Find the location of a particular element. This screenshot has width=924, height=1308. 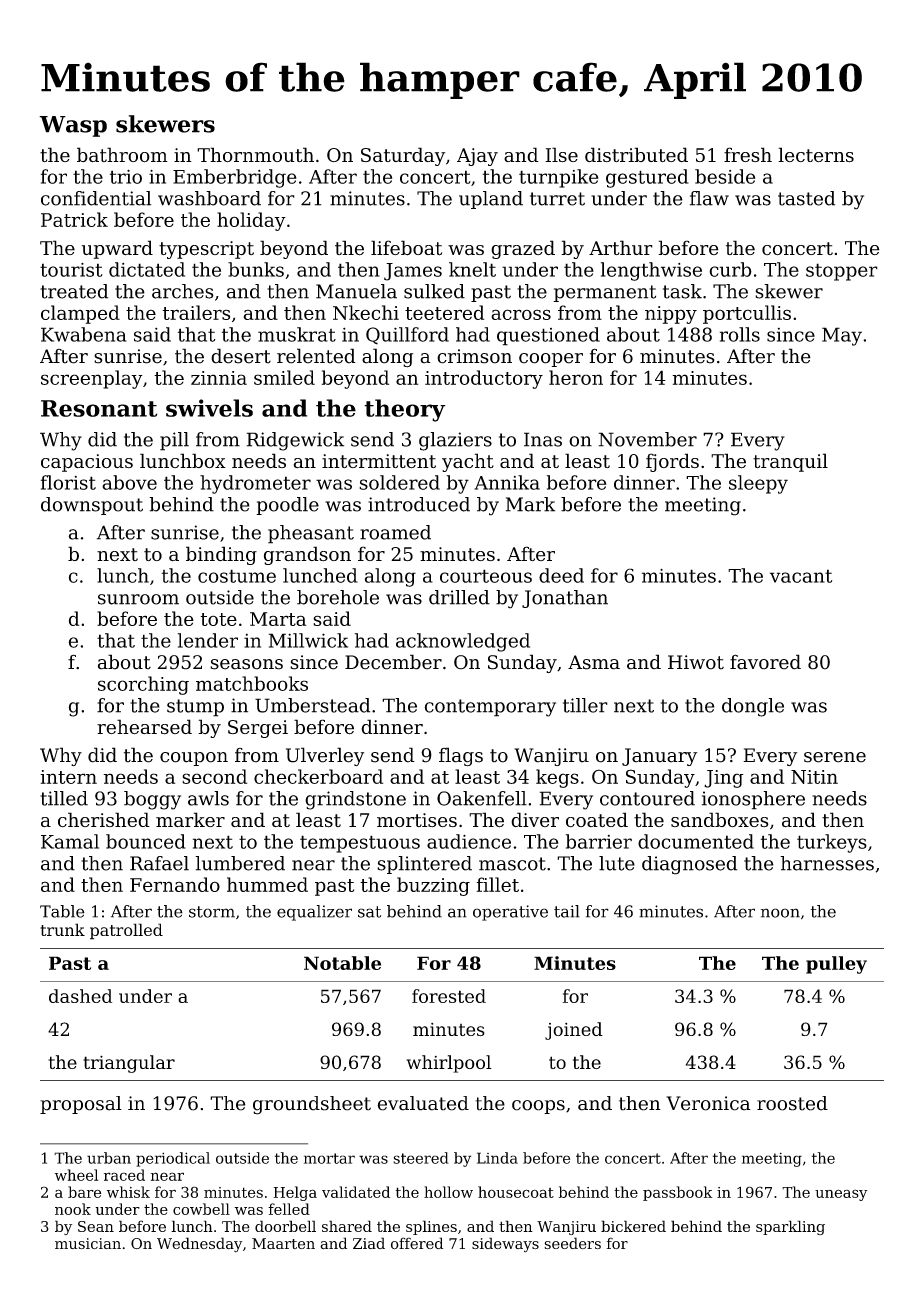

confidential is located at coordinates (96, 198).
